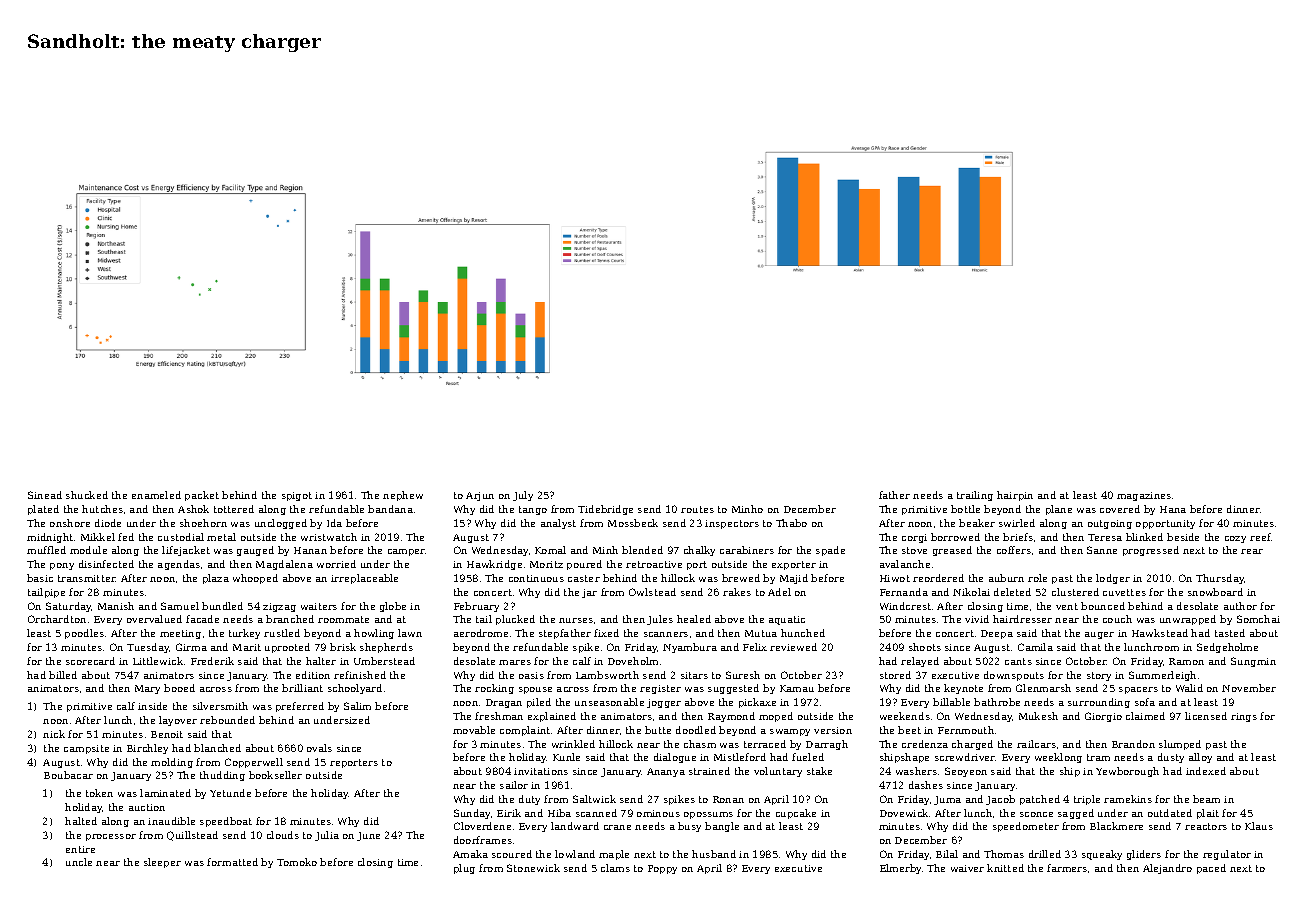 Image resolution: width=1308 pixels, height=924 pixels. Describe the element at coordinates (699, 551) in the screenshot. I see `chalky` at that location.
